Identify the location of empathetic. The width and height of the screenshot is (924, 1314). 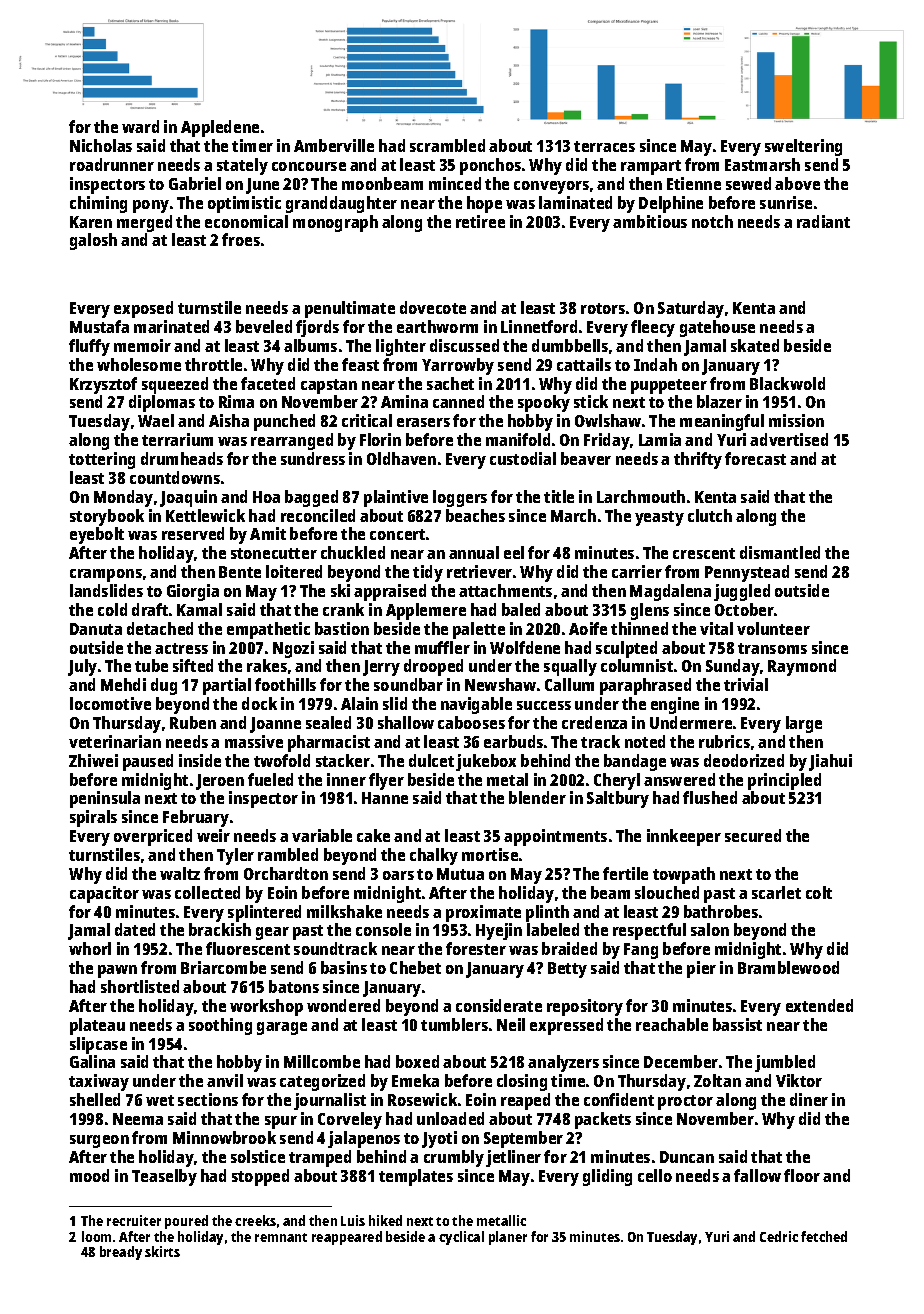
(268, 630).
